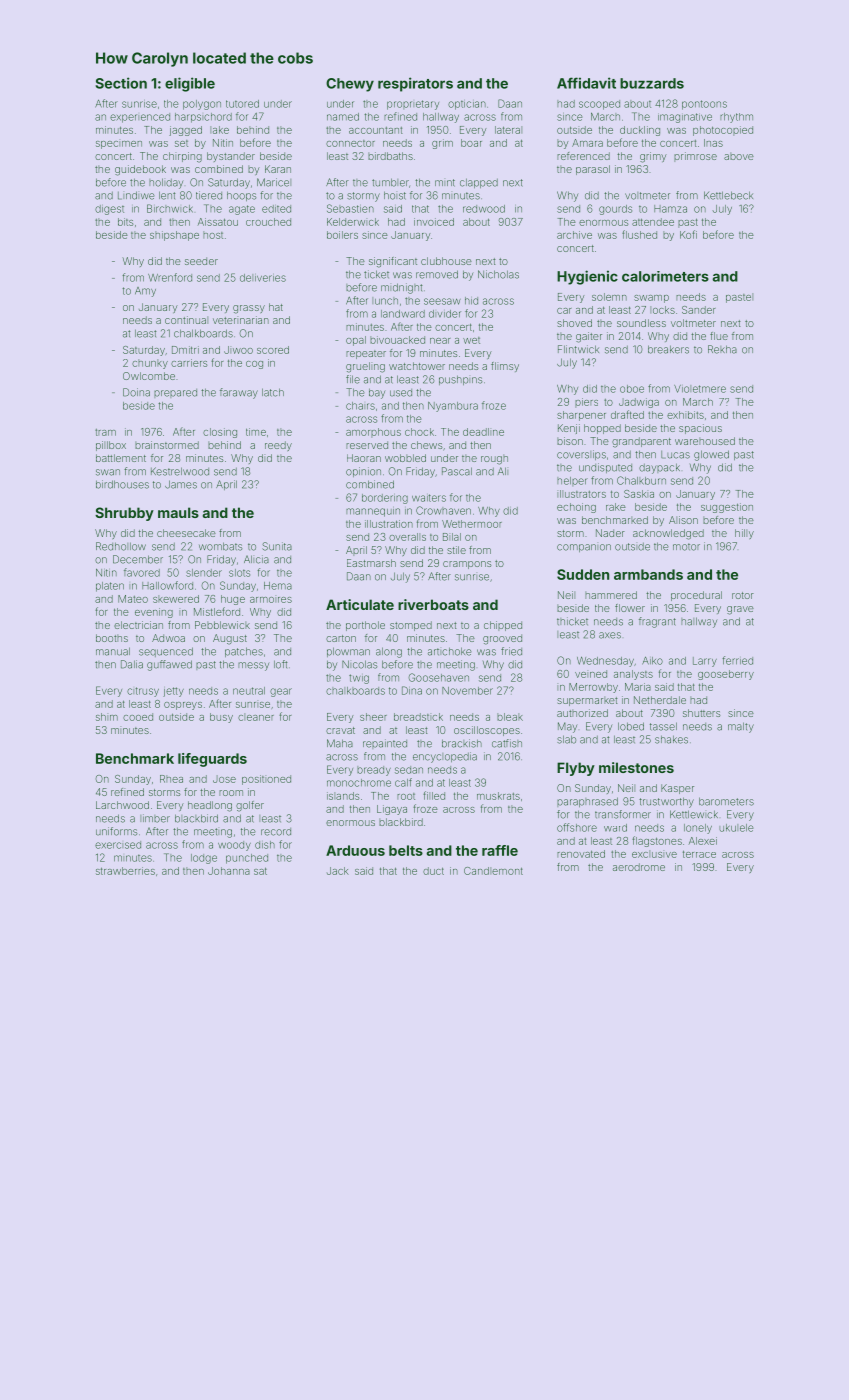 This screenshot has height=1400, width=849. I want to click on hoist, so click(395, 195).
